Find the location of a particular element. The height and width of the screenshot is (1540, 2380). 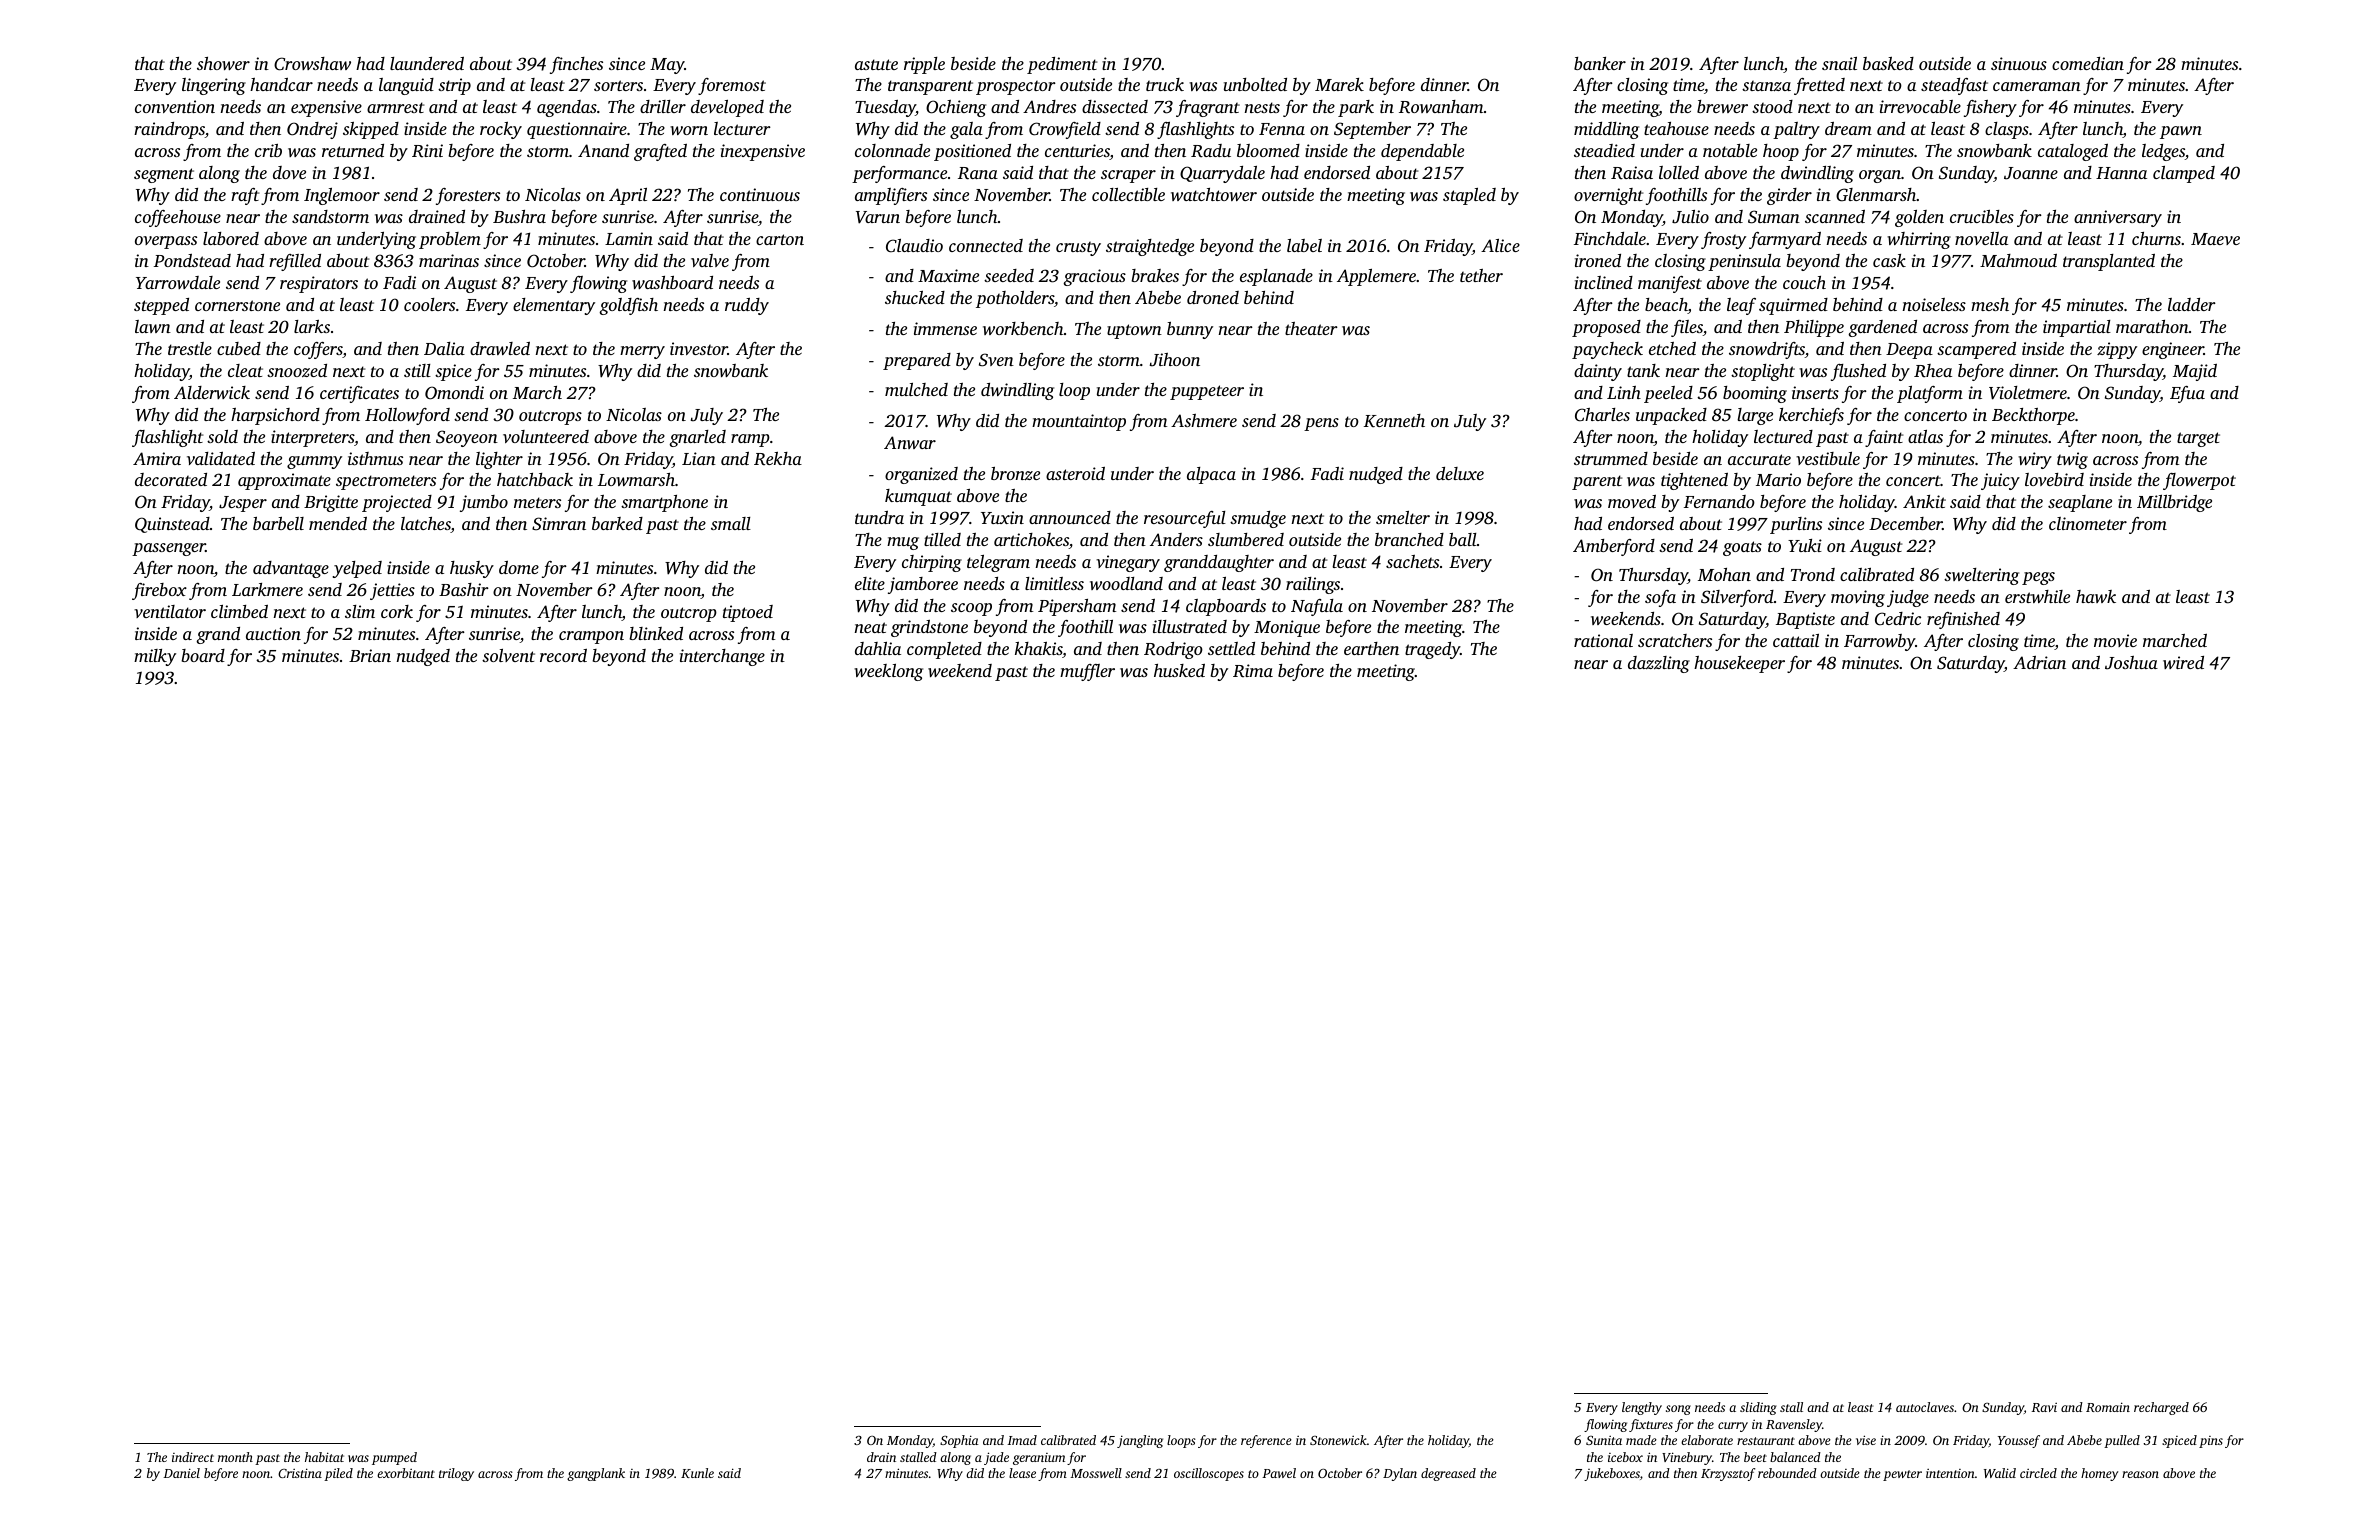

habitat is located at coordinates (324, 1457).
